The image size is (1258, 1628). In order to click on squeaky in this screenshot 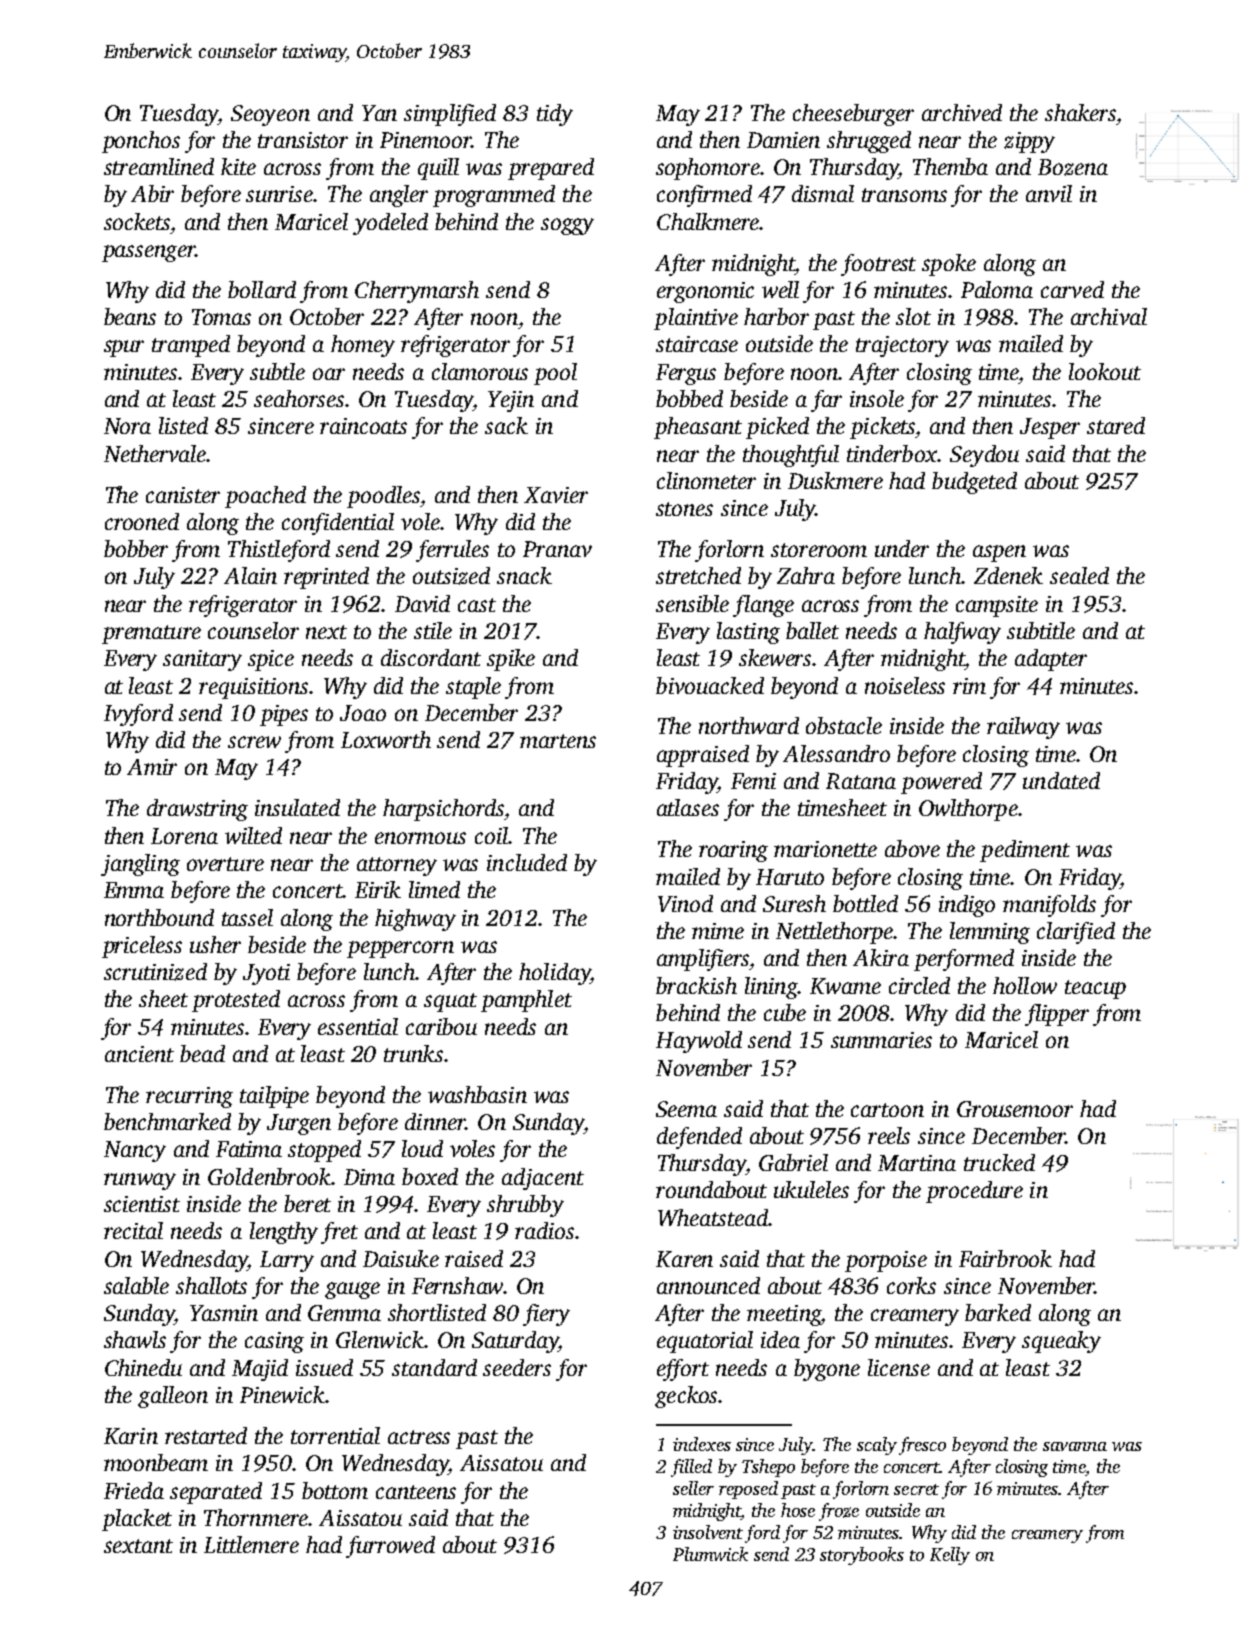, I will do `click(1061, 1342)`.
